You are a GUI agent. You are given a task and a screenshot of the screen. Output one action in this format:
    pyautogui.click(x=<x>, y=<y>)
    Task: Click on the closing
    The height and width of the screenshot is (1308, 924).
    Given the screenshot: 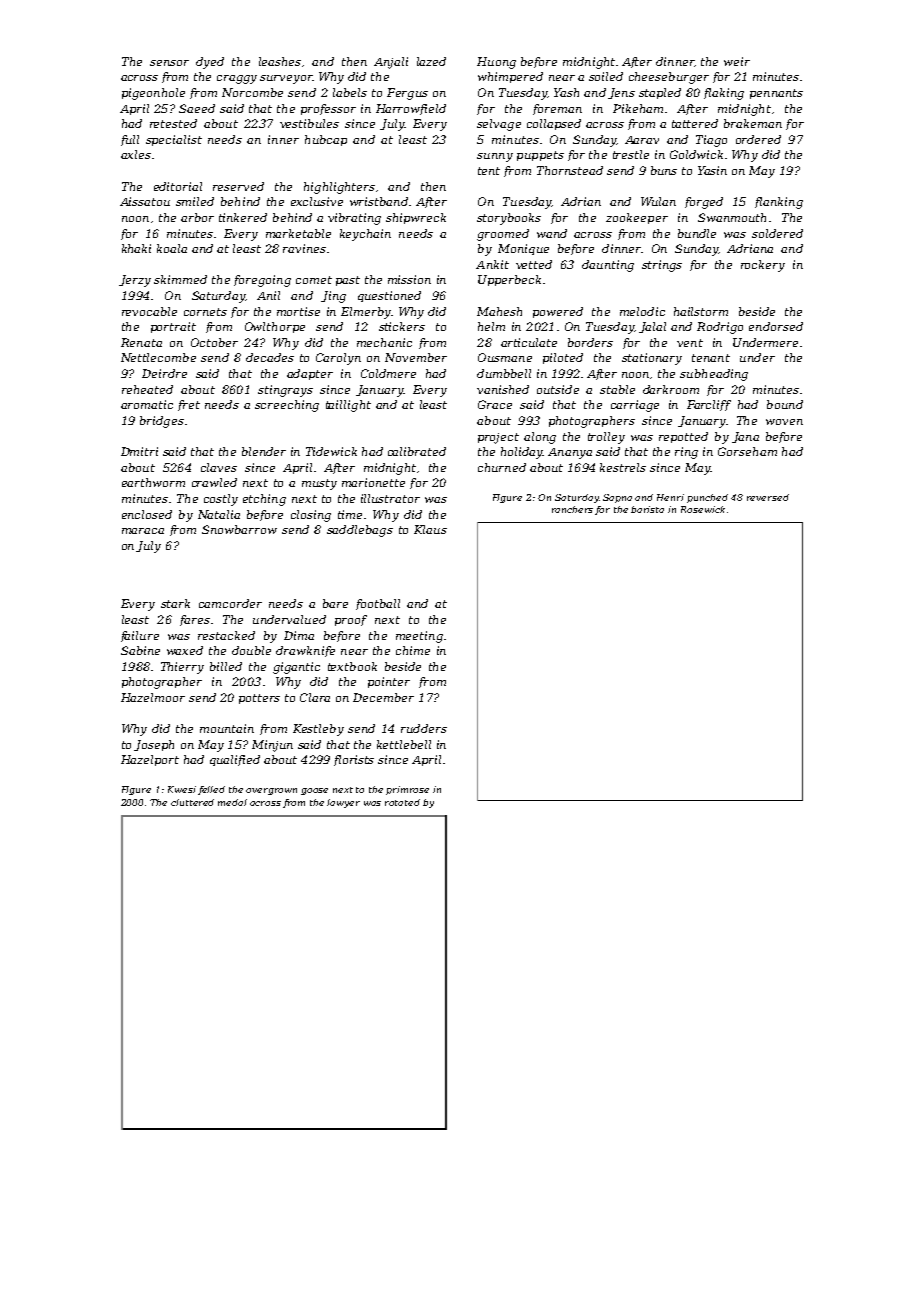 What is the action you would take?
    pyautogui.click(x=311, y=516)
